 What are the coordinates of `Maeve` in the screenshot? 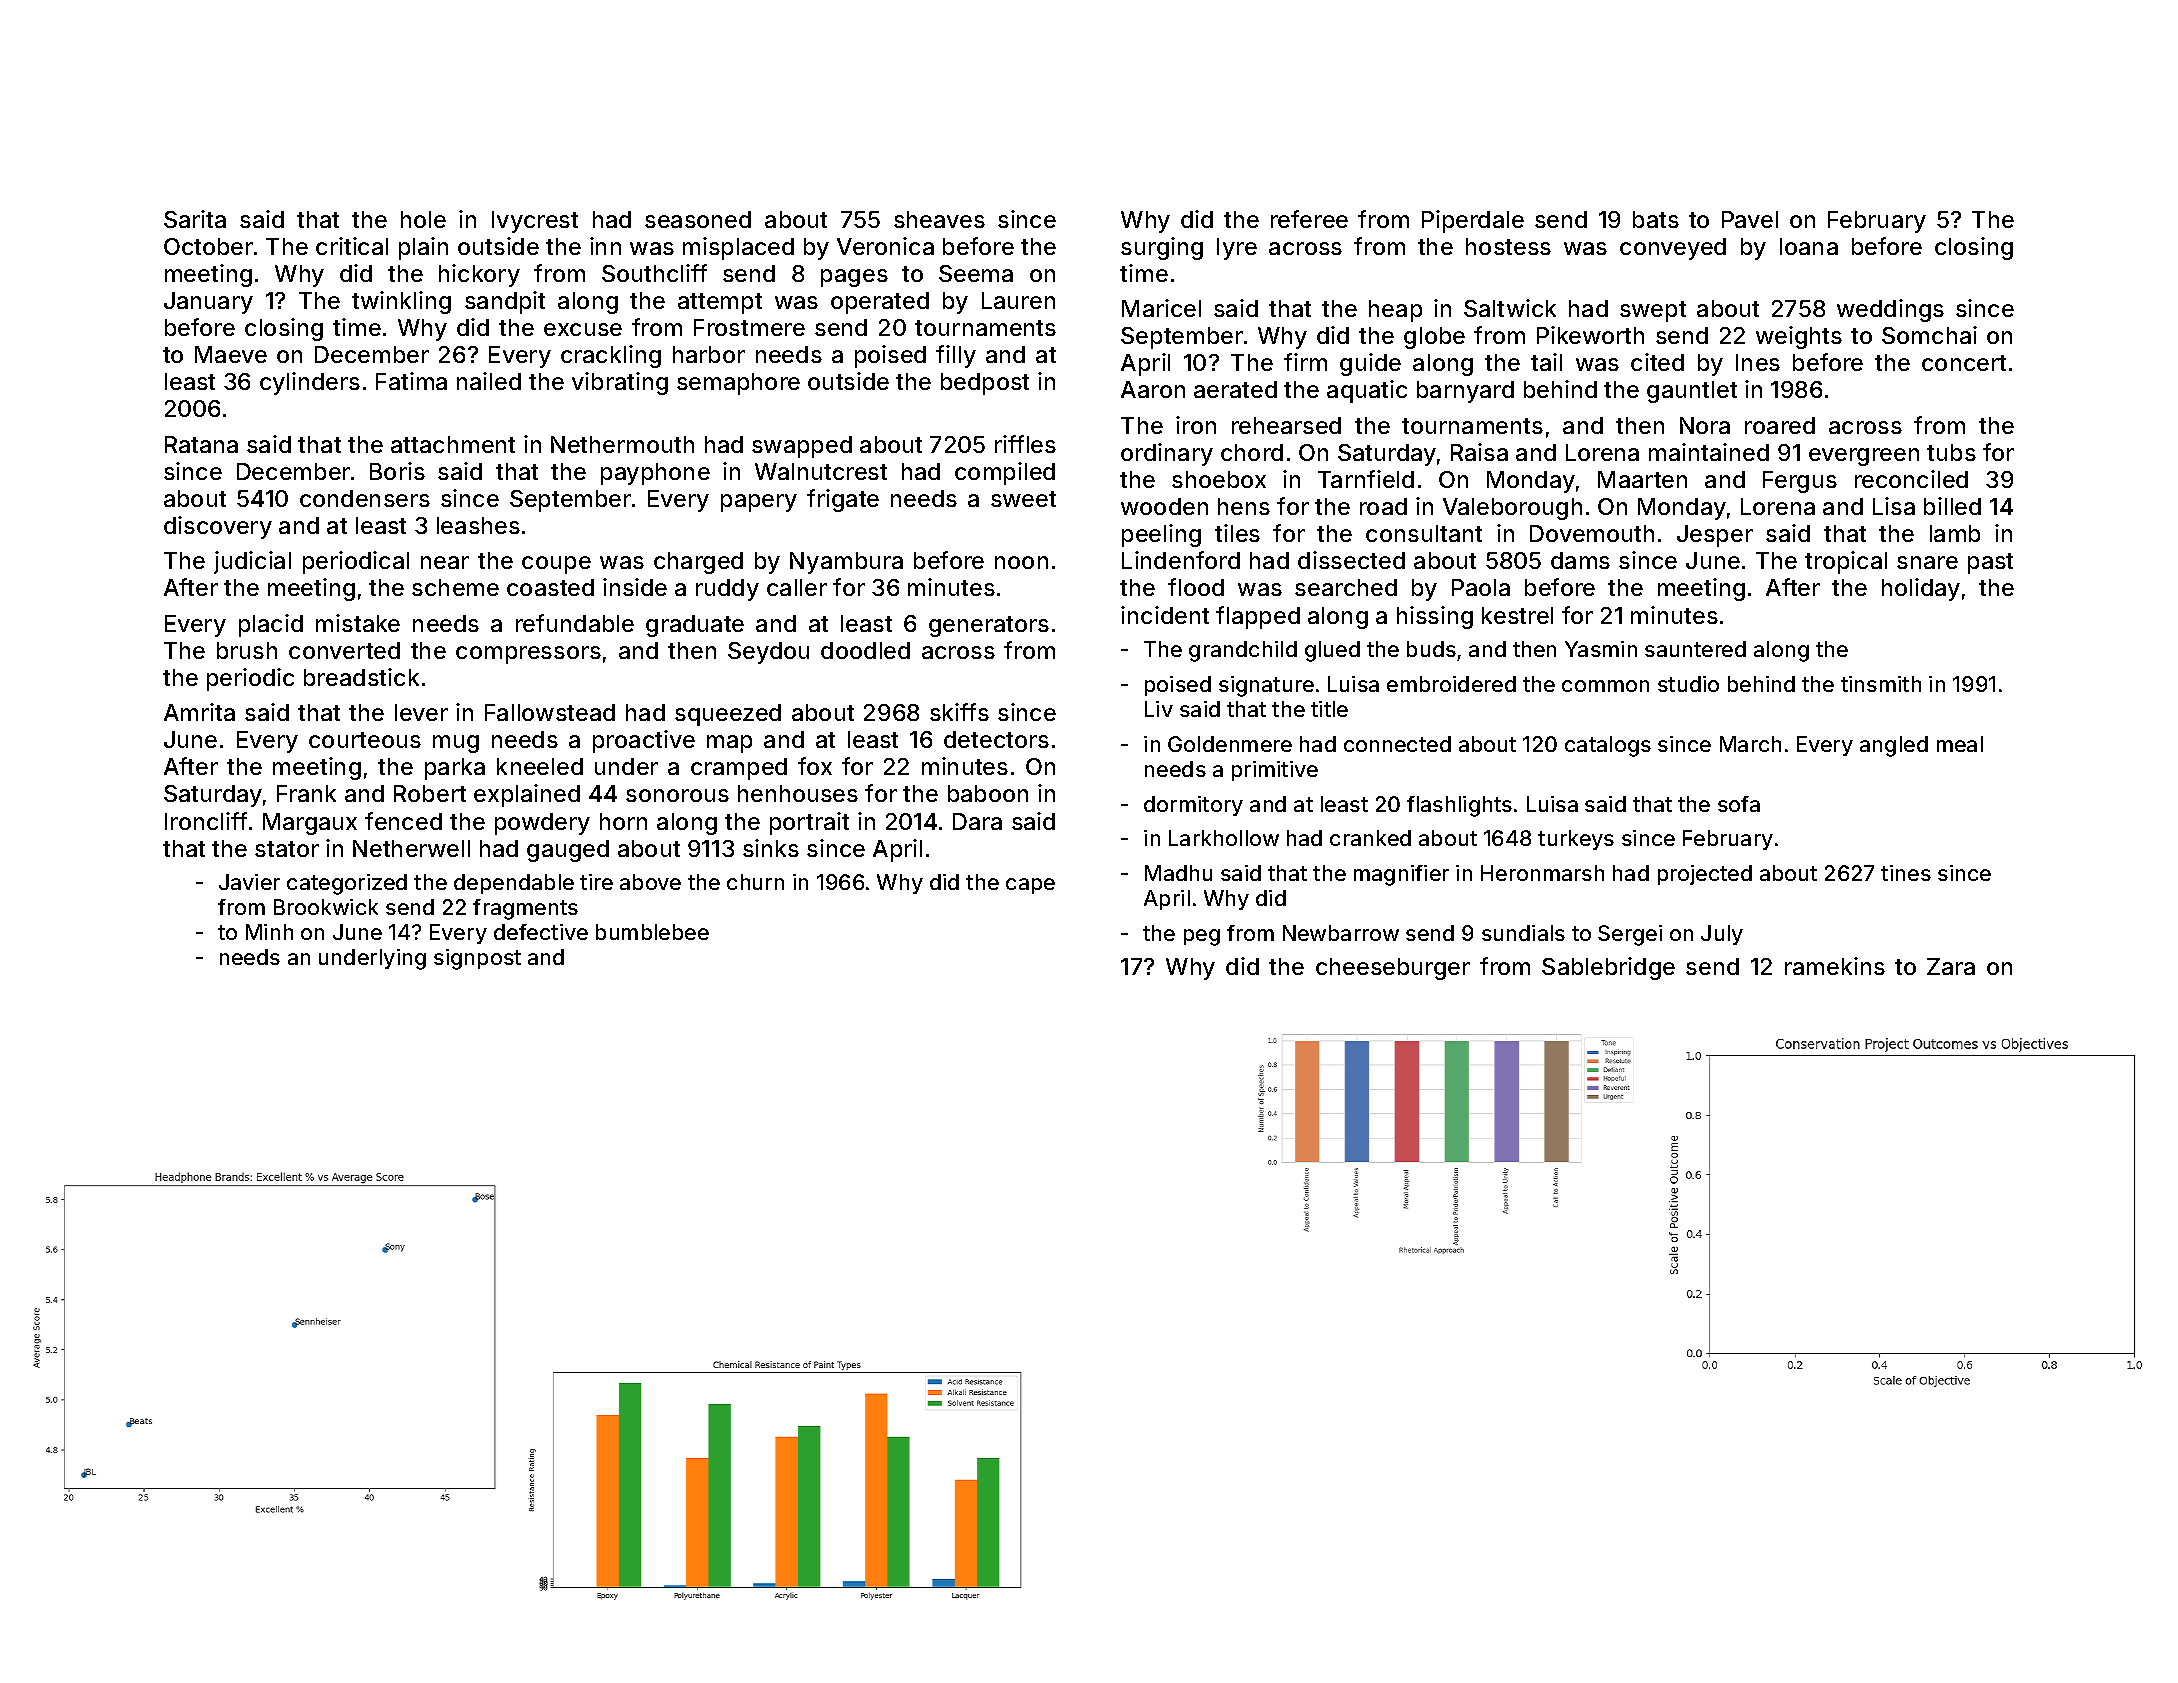 It's located at (231, 354).
